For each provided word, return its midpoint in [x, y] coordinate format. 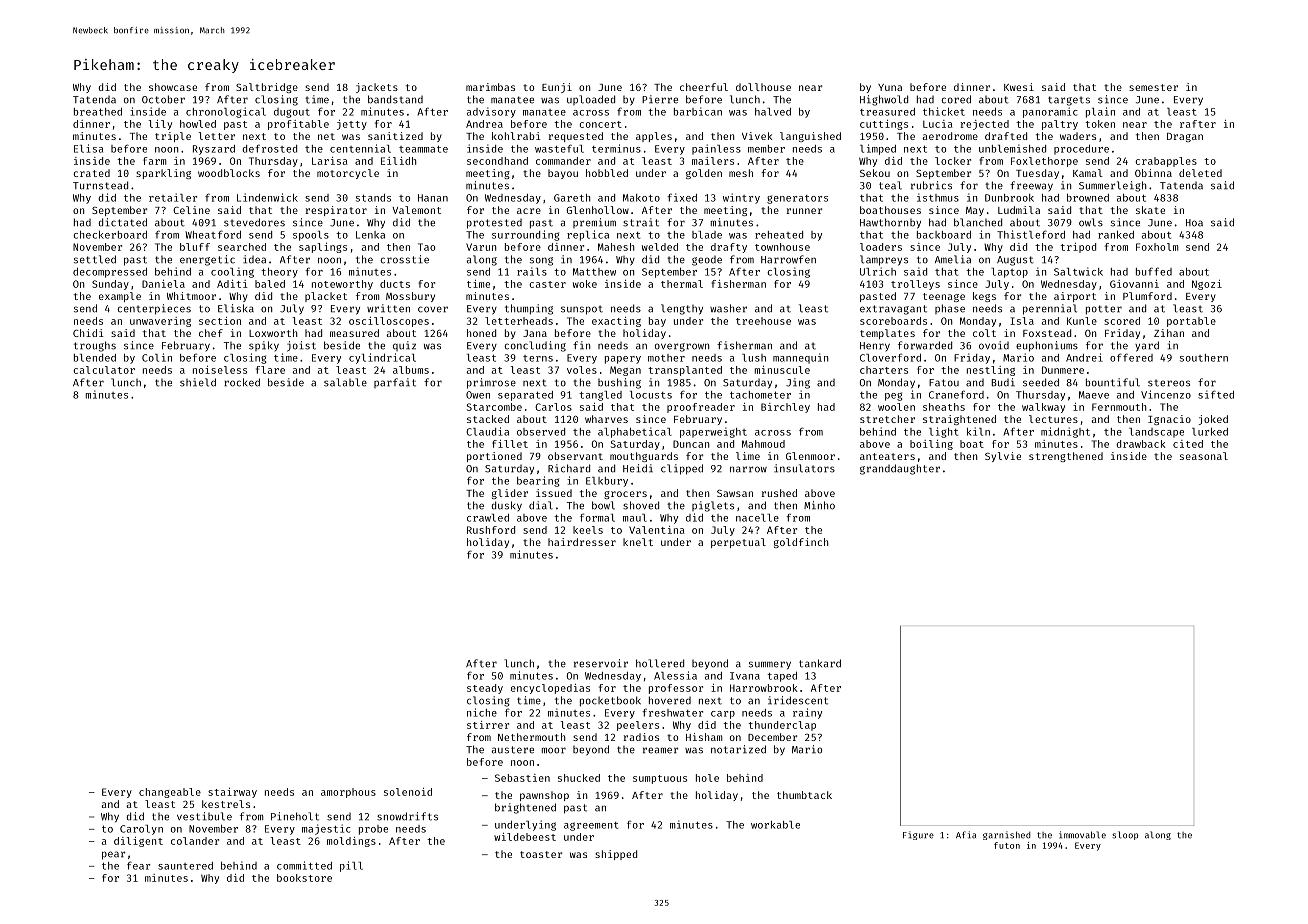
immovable [1082, 835]
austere [513, 750]
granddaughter [900, 469]
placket [326, 297]
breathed [98, 112]
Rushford [491, 530]
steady [485, 689]
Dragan [1185, 137]
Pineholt [295, 816]
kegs [984, 297]
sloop [1125, 835]
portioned [494, 457]
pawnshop [544, 796]
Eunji [557, 88]
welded [660, 247]
